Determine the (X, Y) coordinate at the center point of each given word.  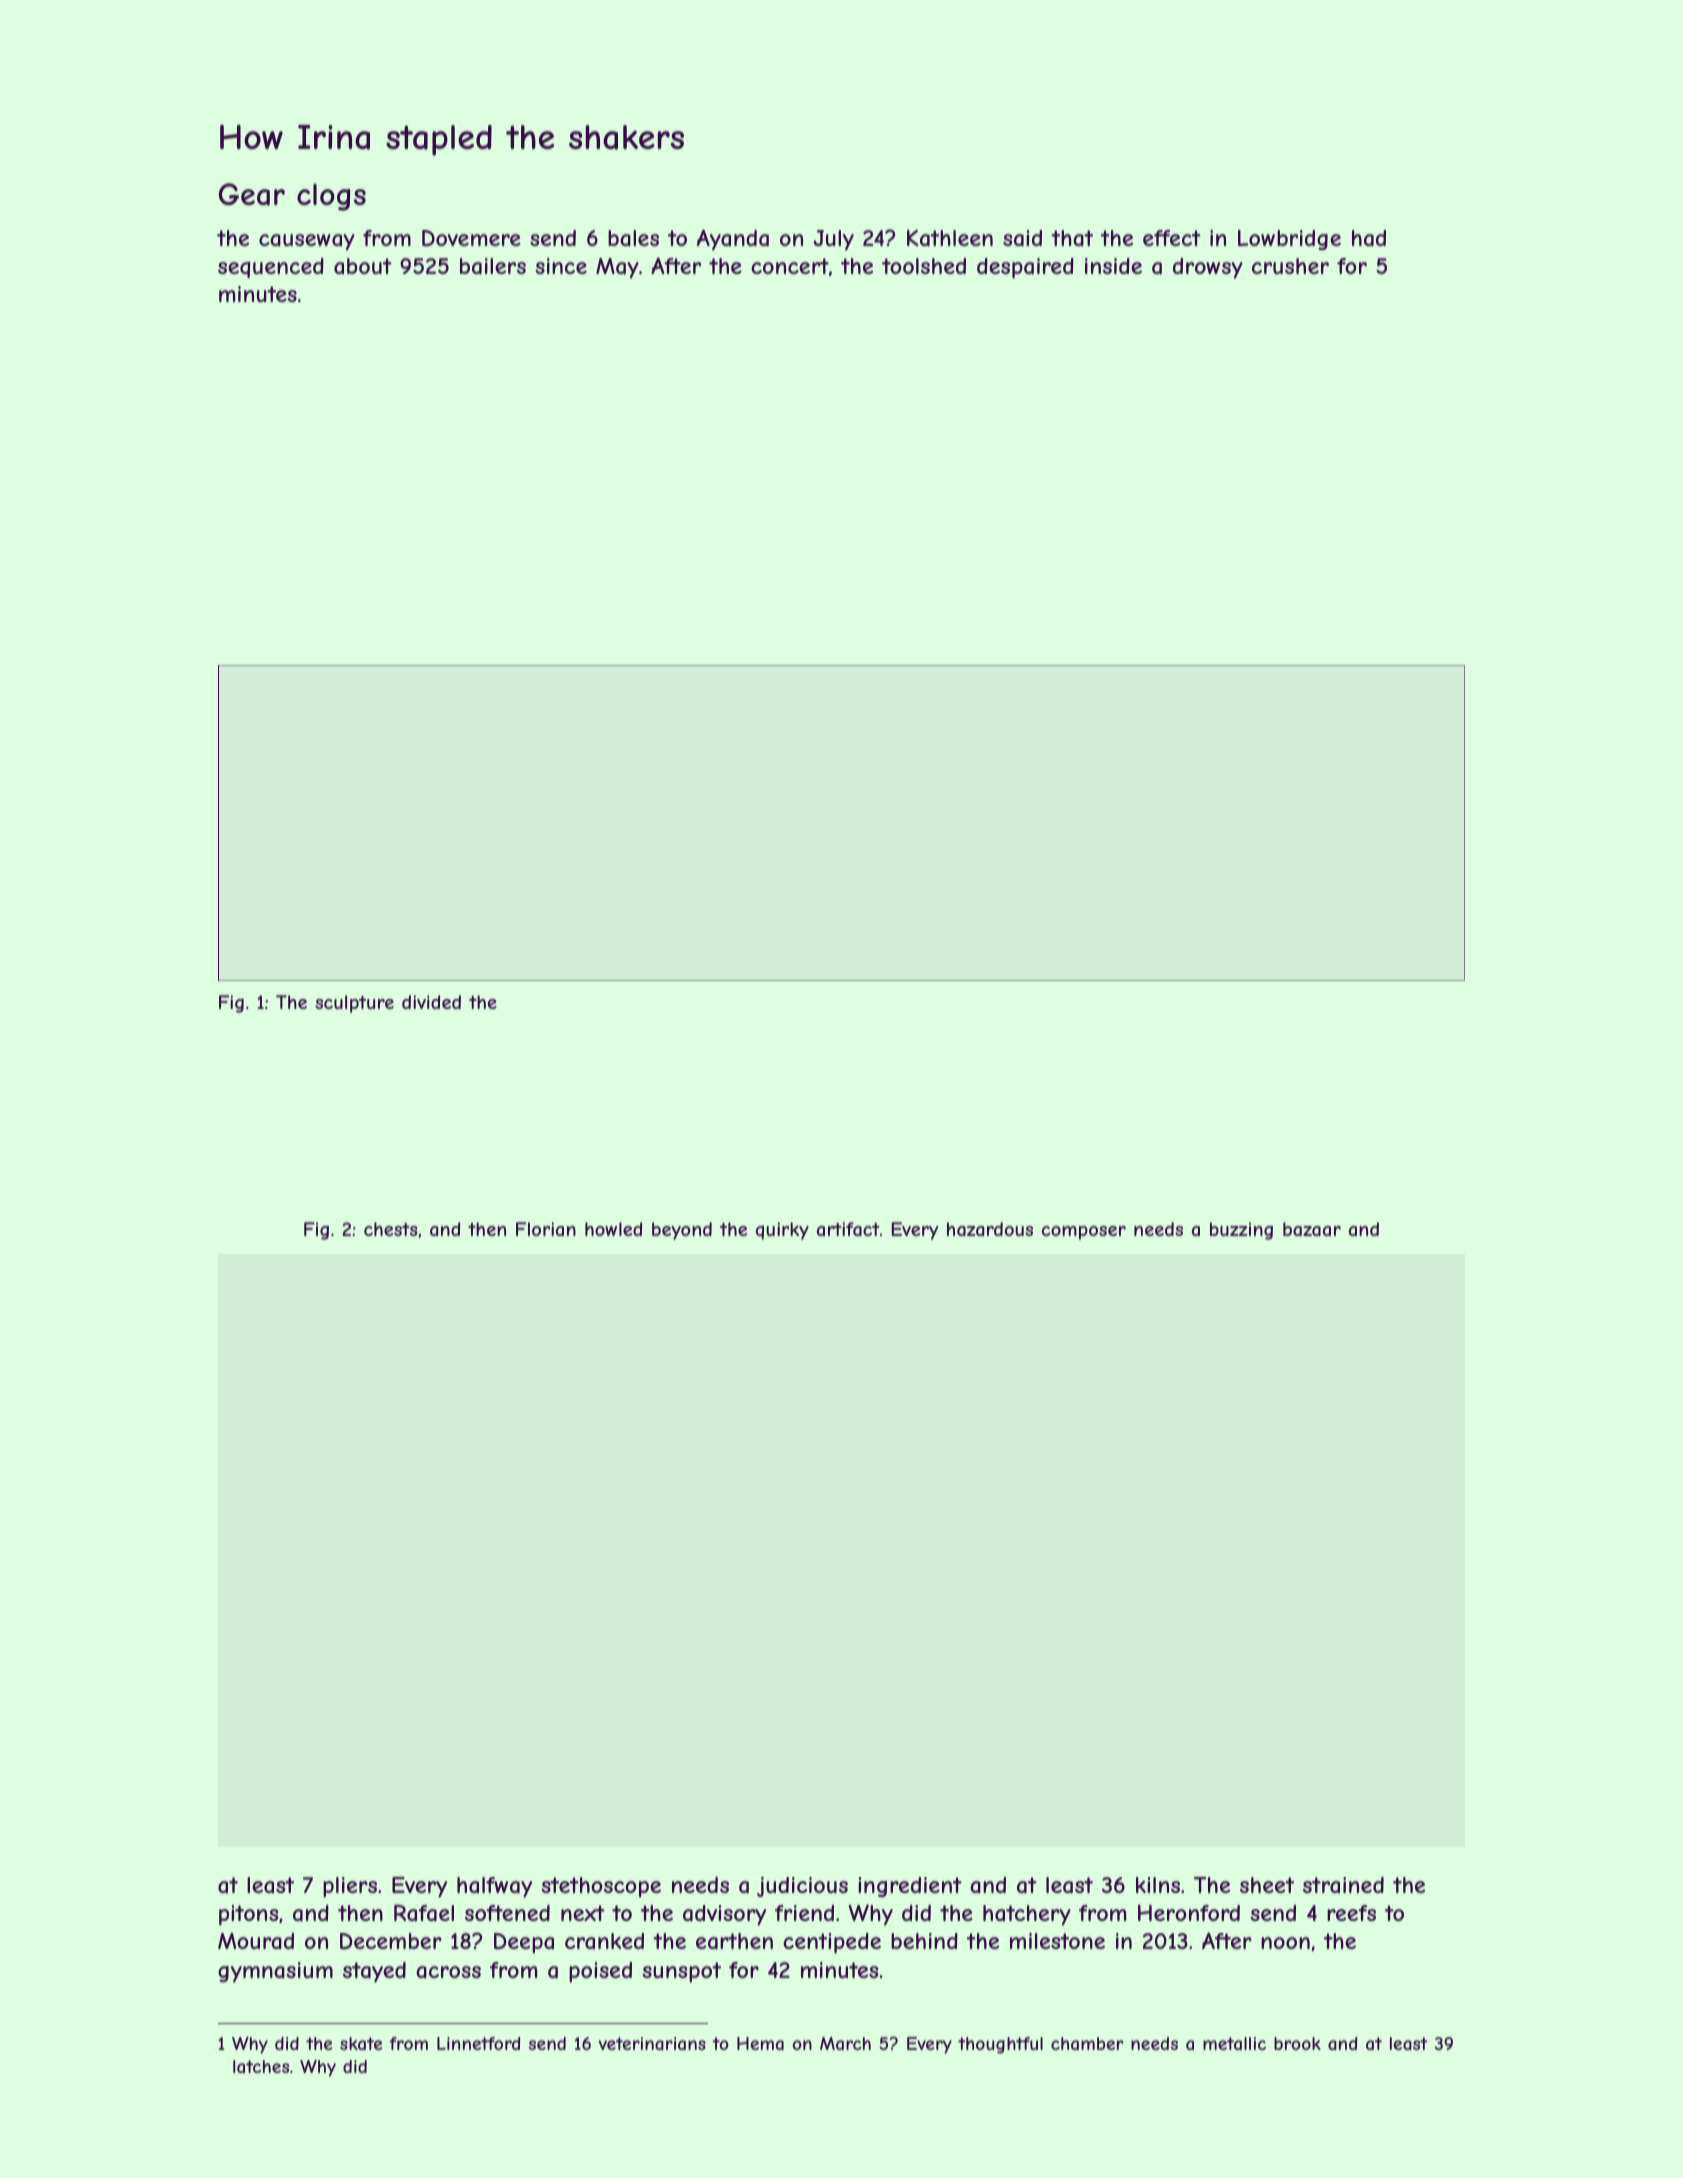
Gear (252, 194)
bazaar (1312, 1229)
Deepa (524, 1943)
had (1369, 238)
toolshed (924, 266)
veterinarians (652, 2043)
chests (391, 1229)
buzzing (1241, 1231)
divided (431, 1002)
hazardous (990, 1229)
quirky (782, 1231)
